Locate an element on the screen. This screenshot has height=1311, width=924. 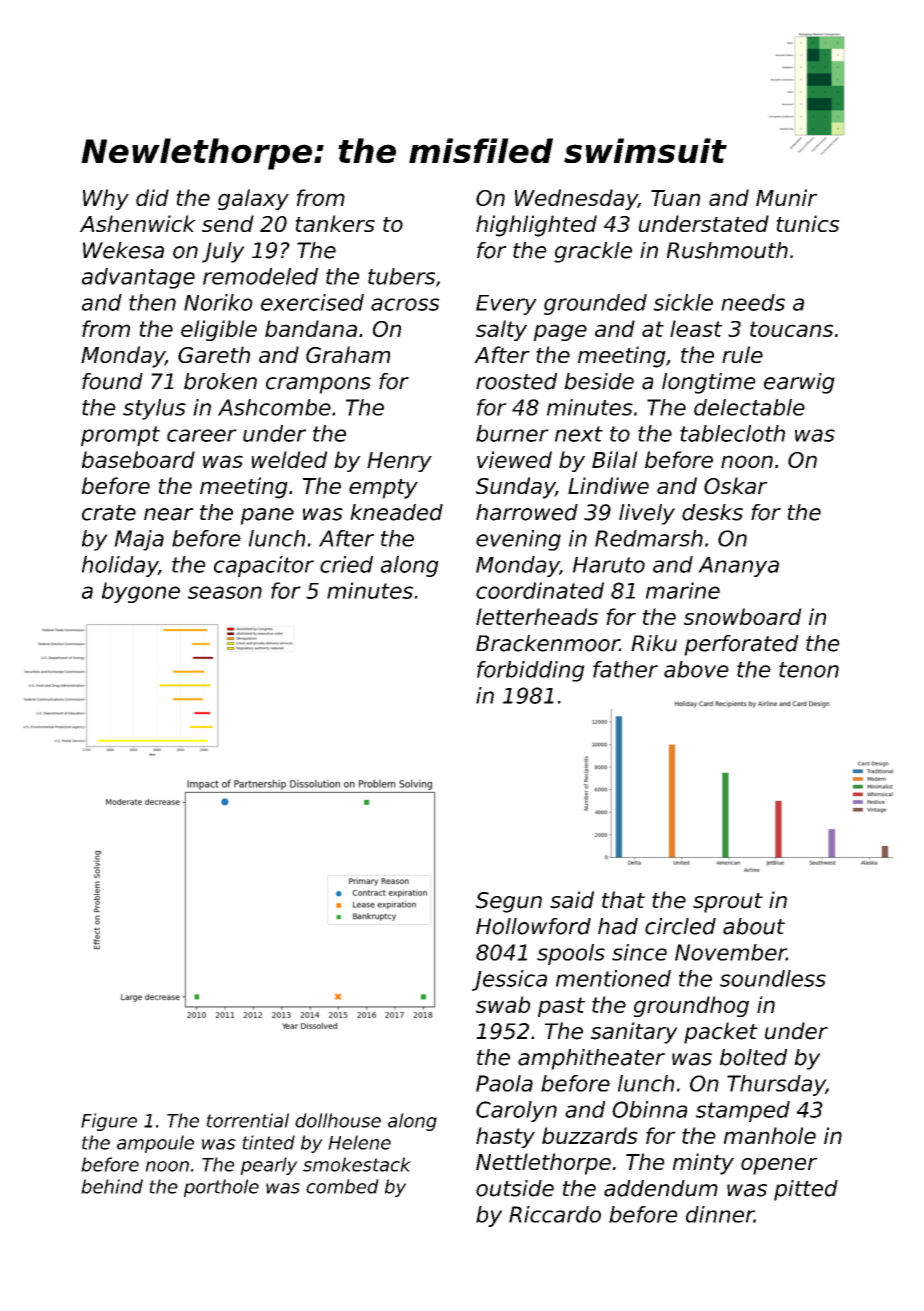
kneaded is located at coordinates (396, 512).
